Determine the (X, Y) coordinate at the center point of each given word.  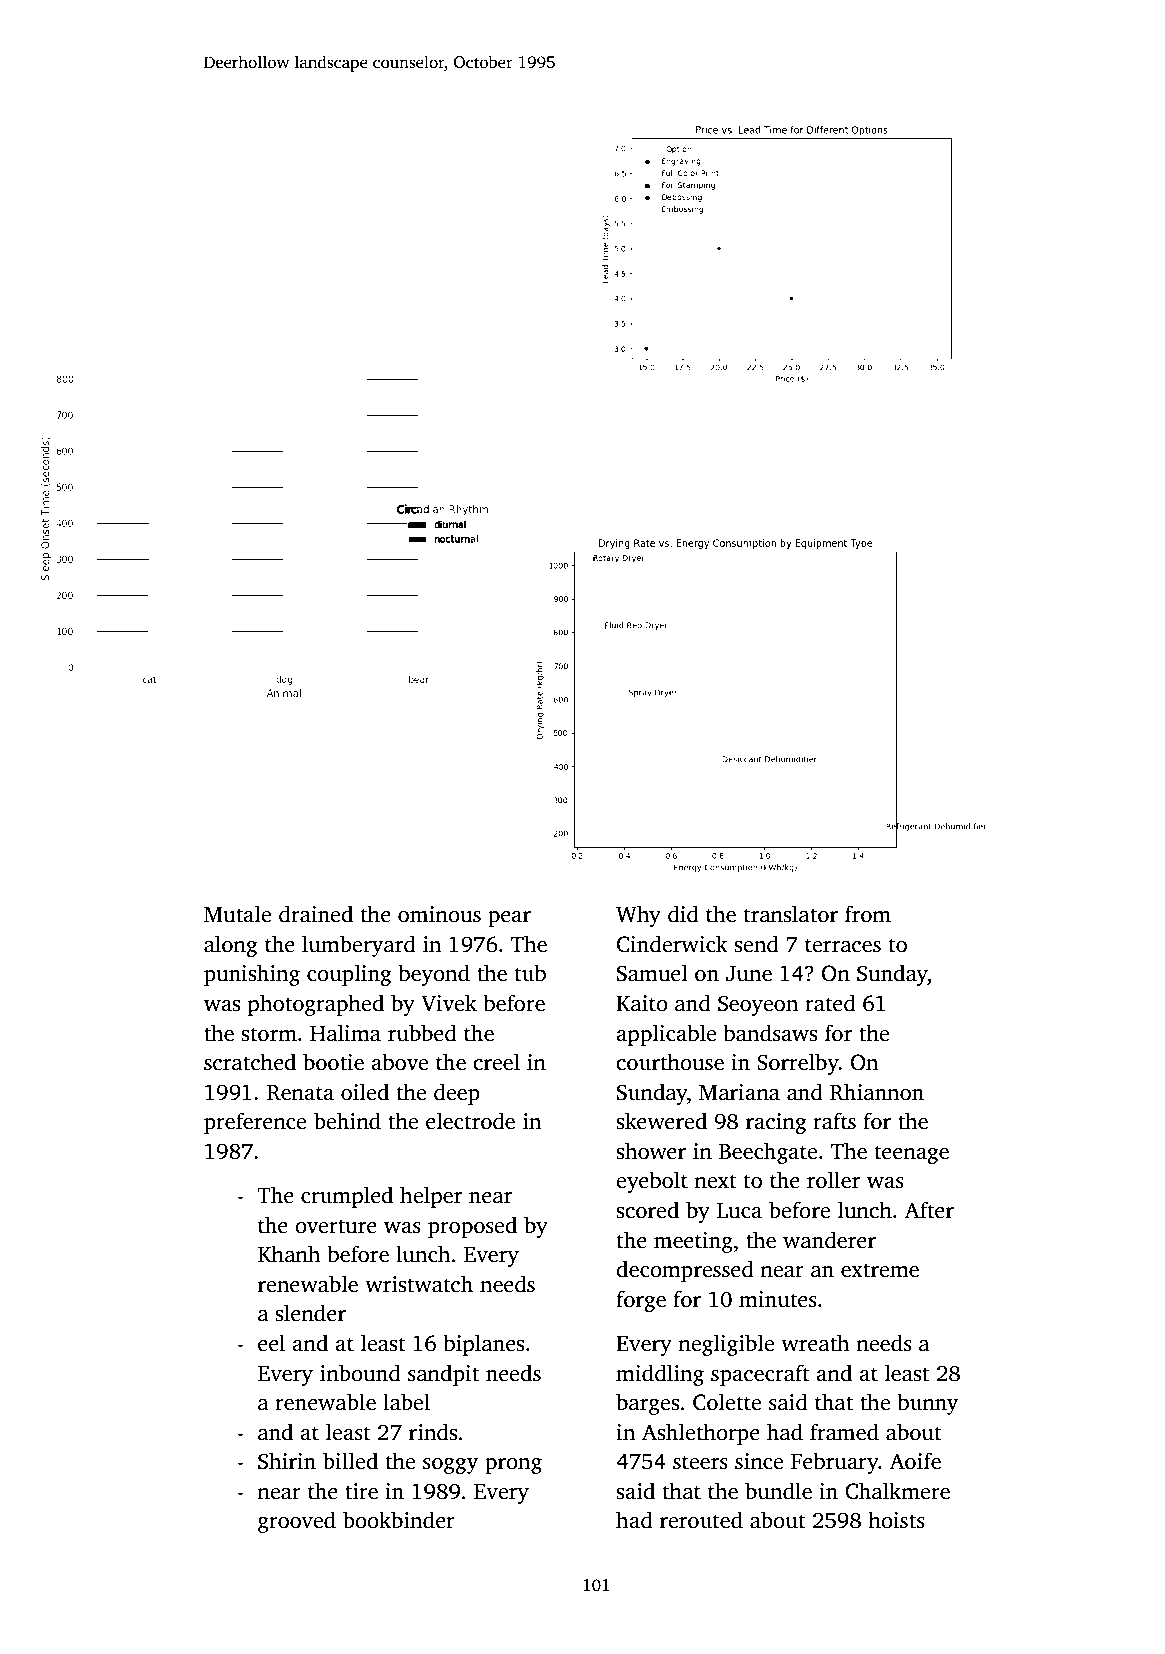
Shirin (287, 1461)
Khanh (289, 1254)
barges (647, 1404)
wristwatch (419, 1284)
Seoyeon (758, 1005)
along (230, 946)
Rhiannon (877, 1092)
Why (638, 916)
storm (269, 1034)
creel (496, 1062)
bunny (927, 1404)
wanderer (829, 1240)
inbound (360, 1373)
